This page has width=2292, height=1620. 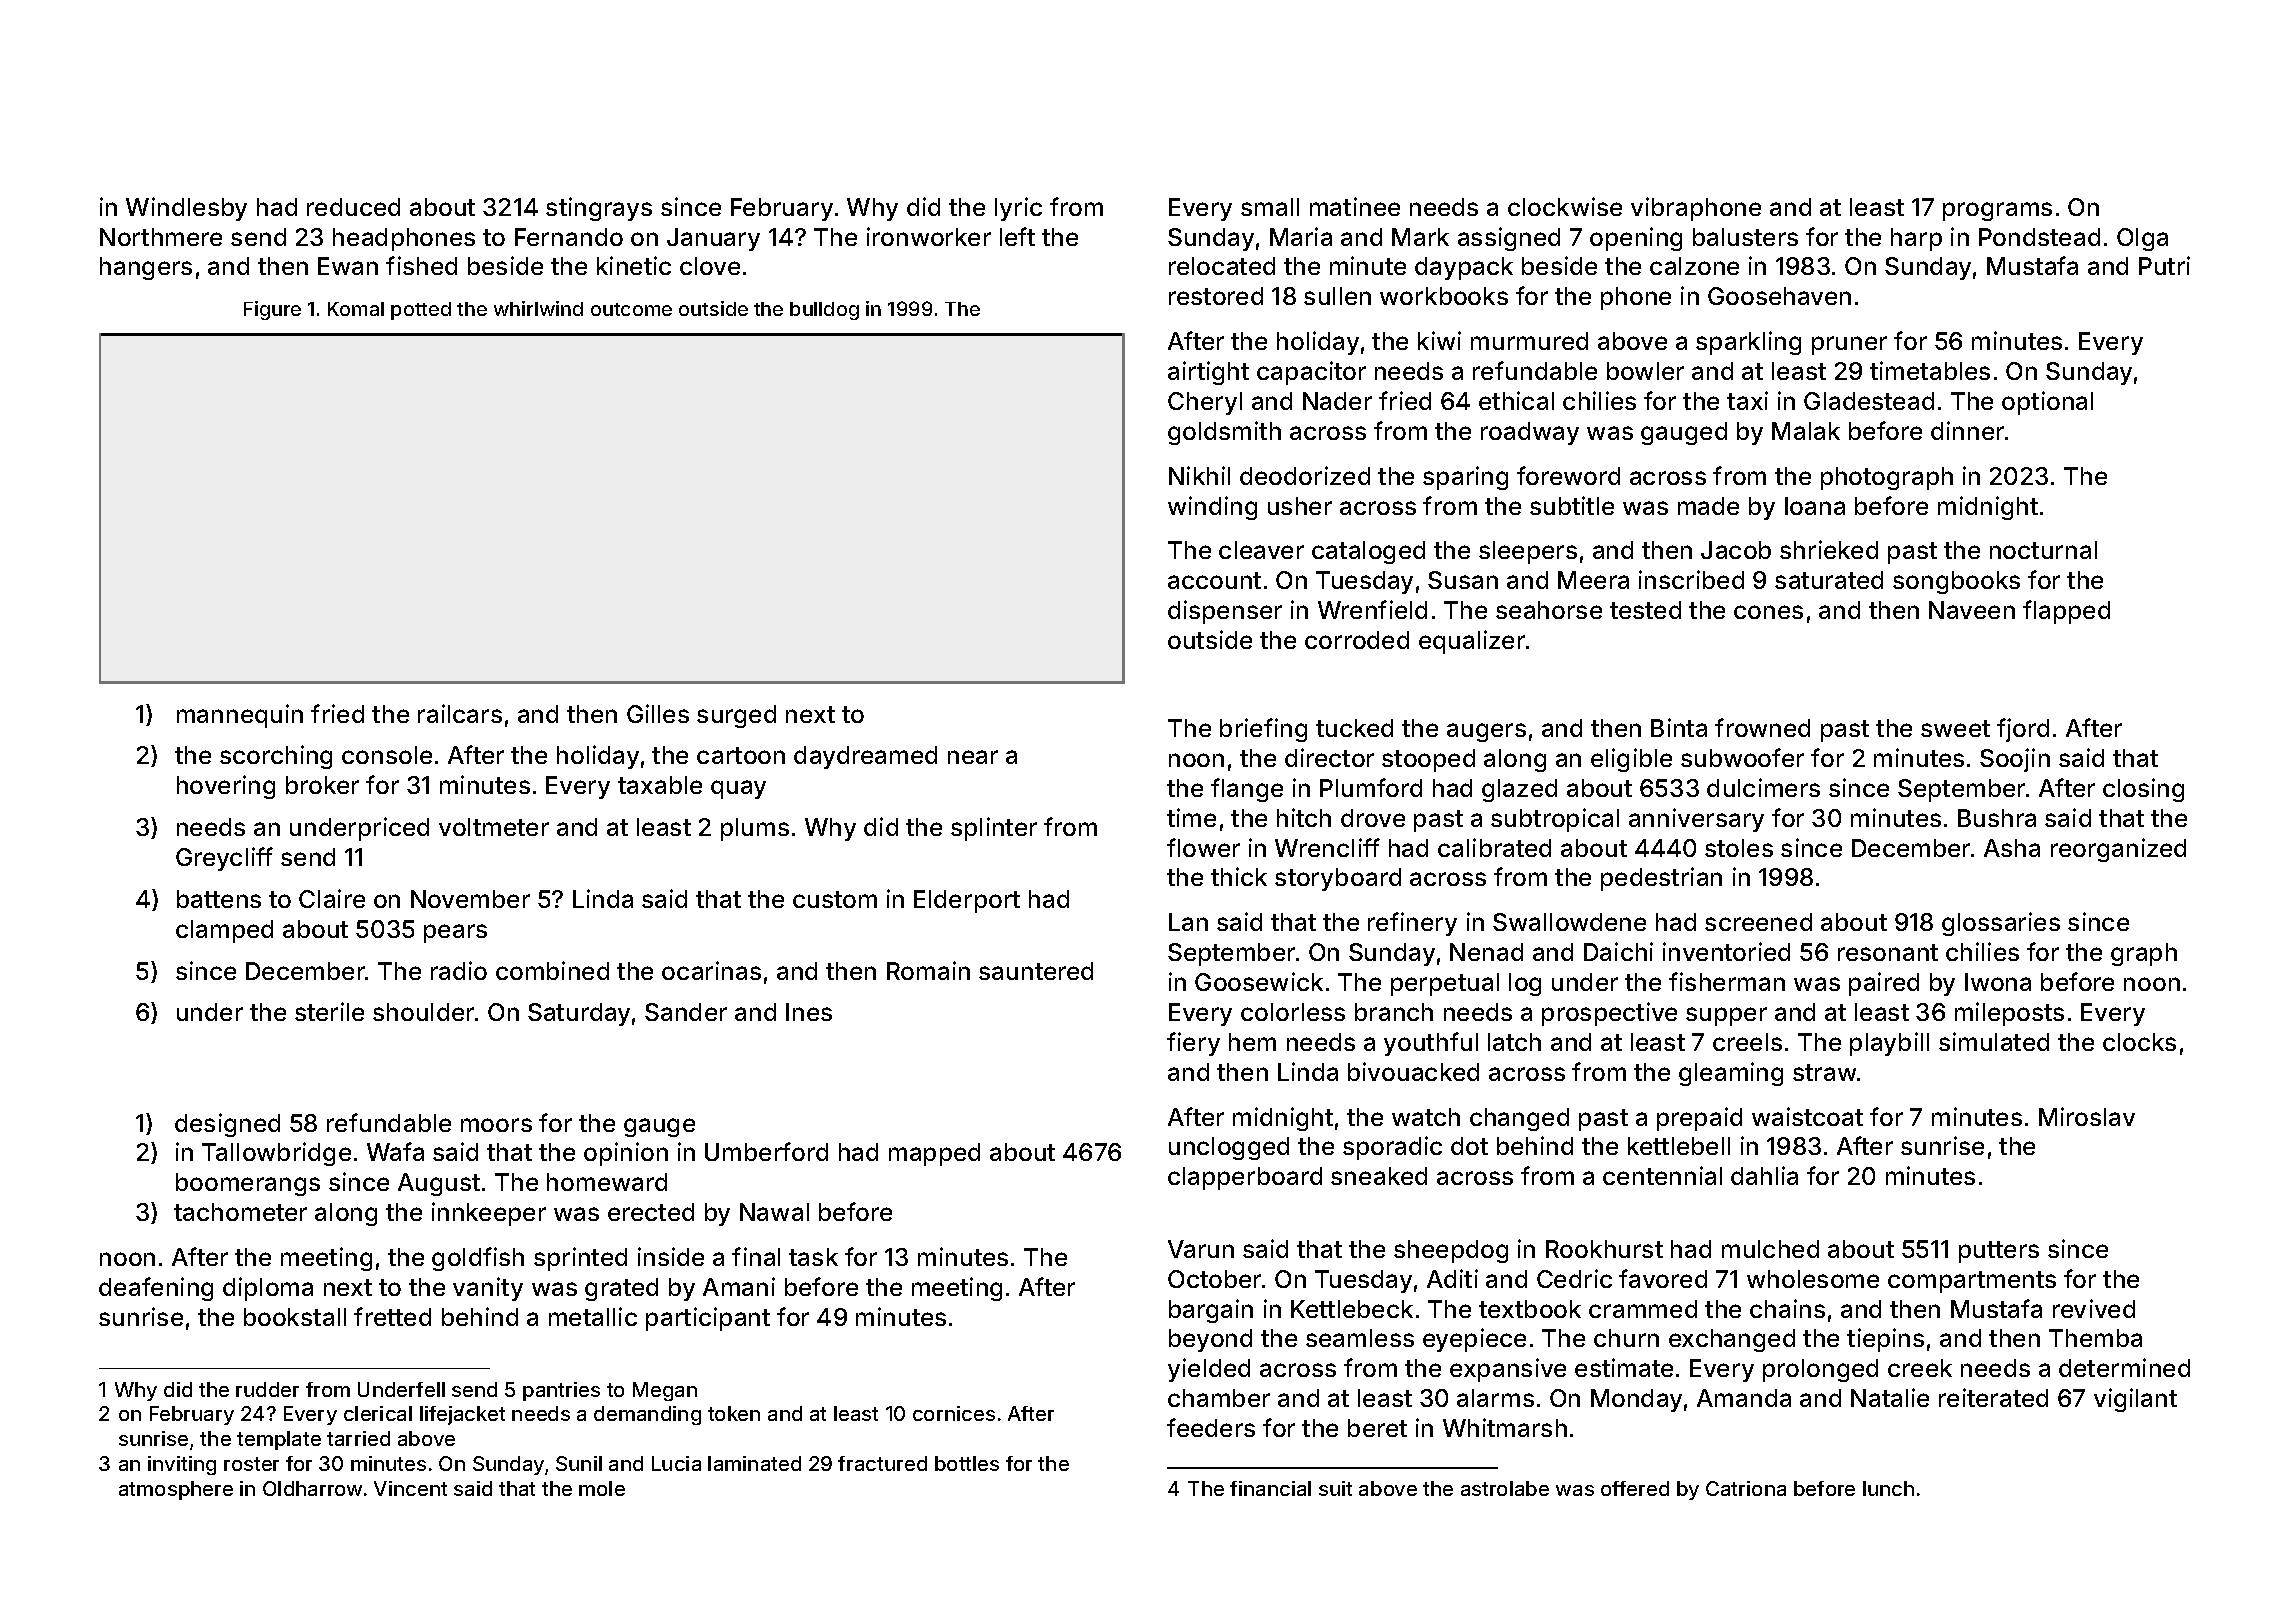 What do you see at coordinates (353, 207) in the page?
I see `reduced` at bounding box center [353, 207].
